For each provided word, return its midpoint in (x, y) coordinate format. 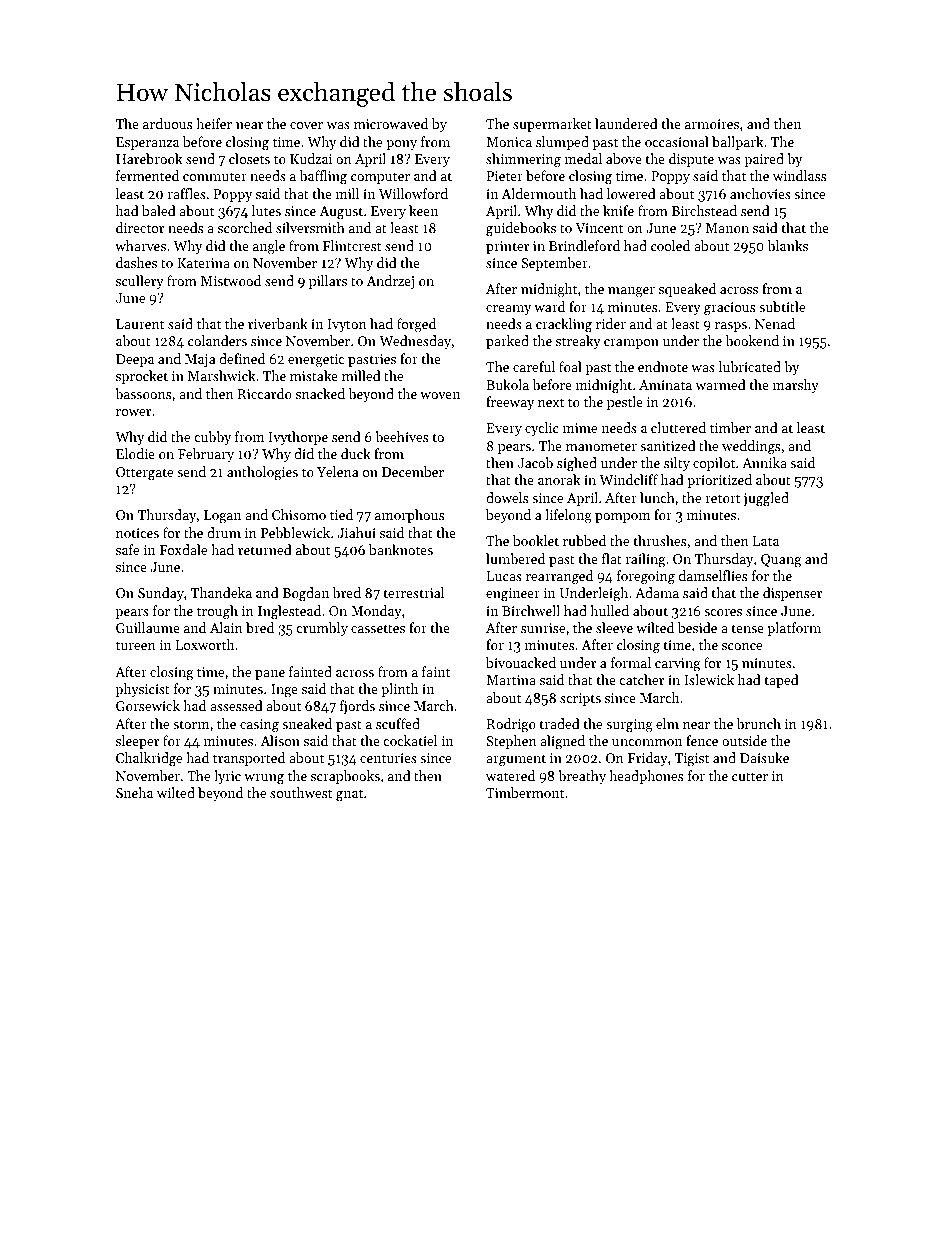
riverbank (278, 323)
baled (159, 210)
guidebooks (521, 229)
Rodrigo (511, 725)
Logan (222, 517)
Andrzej (390, 282)
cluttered (678, 427)
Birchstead (704, 210)
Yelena (338, 471)
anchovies (760, 193)
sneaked (307, 723)
